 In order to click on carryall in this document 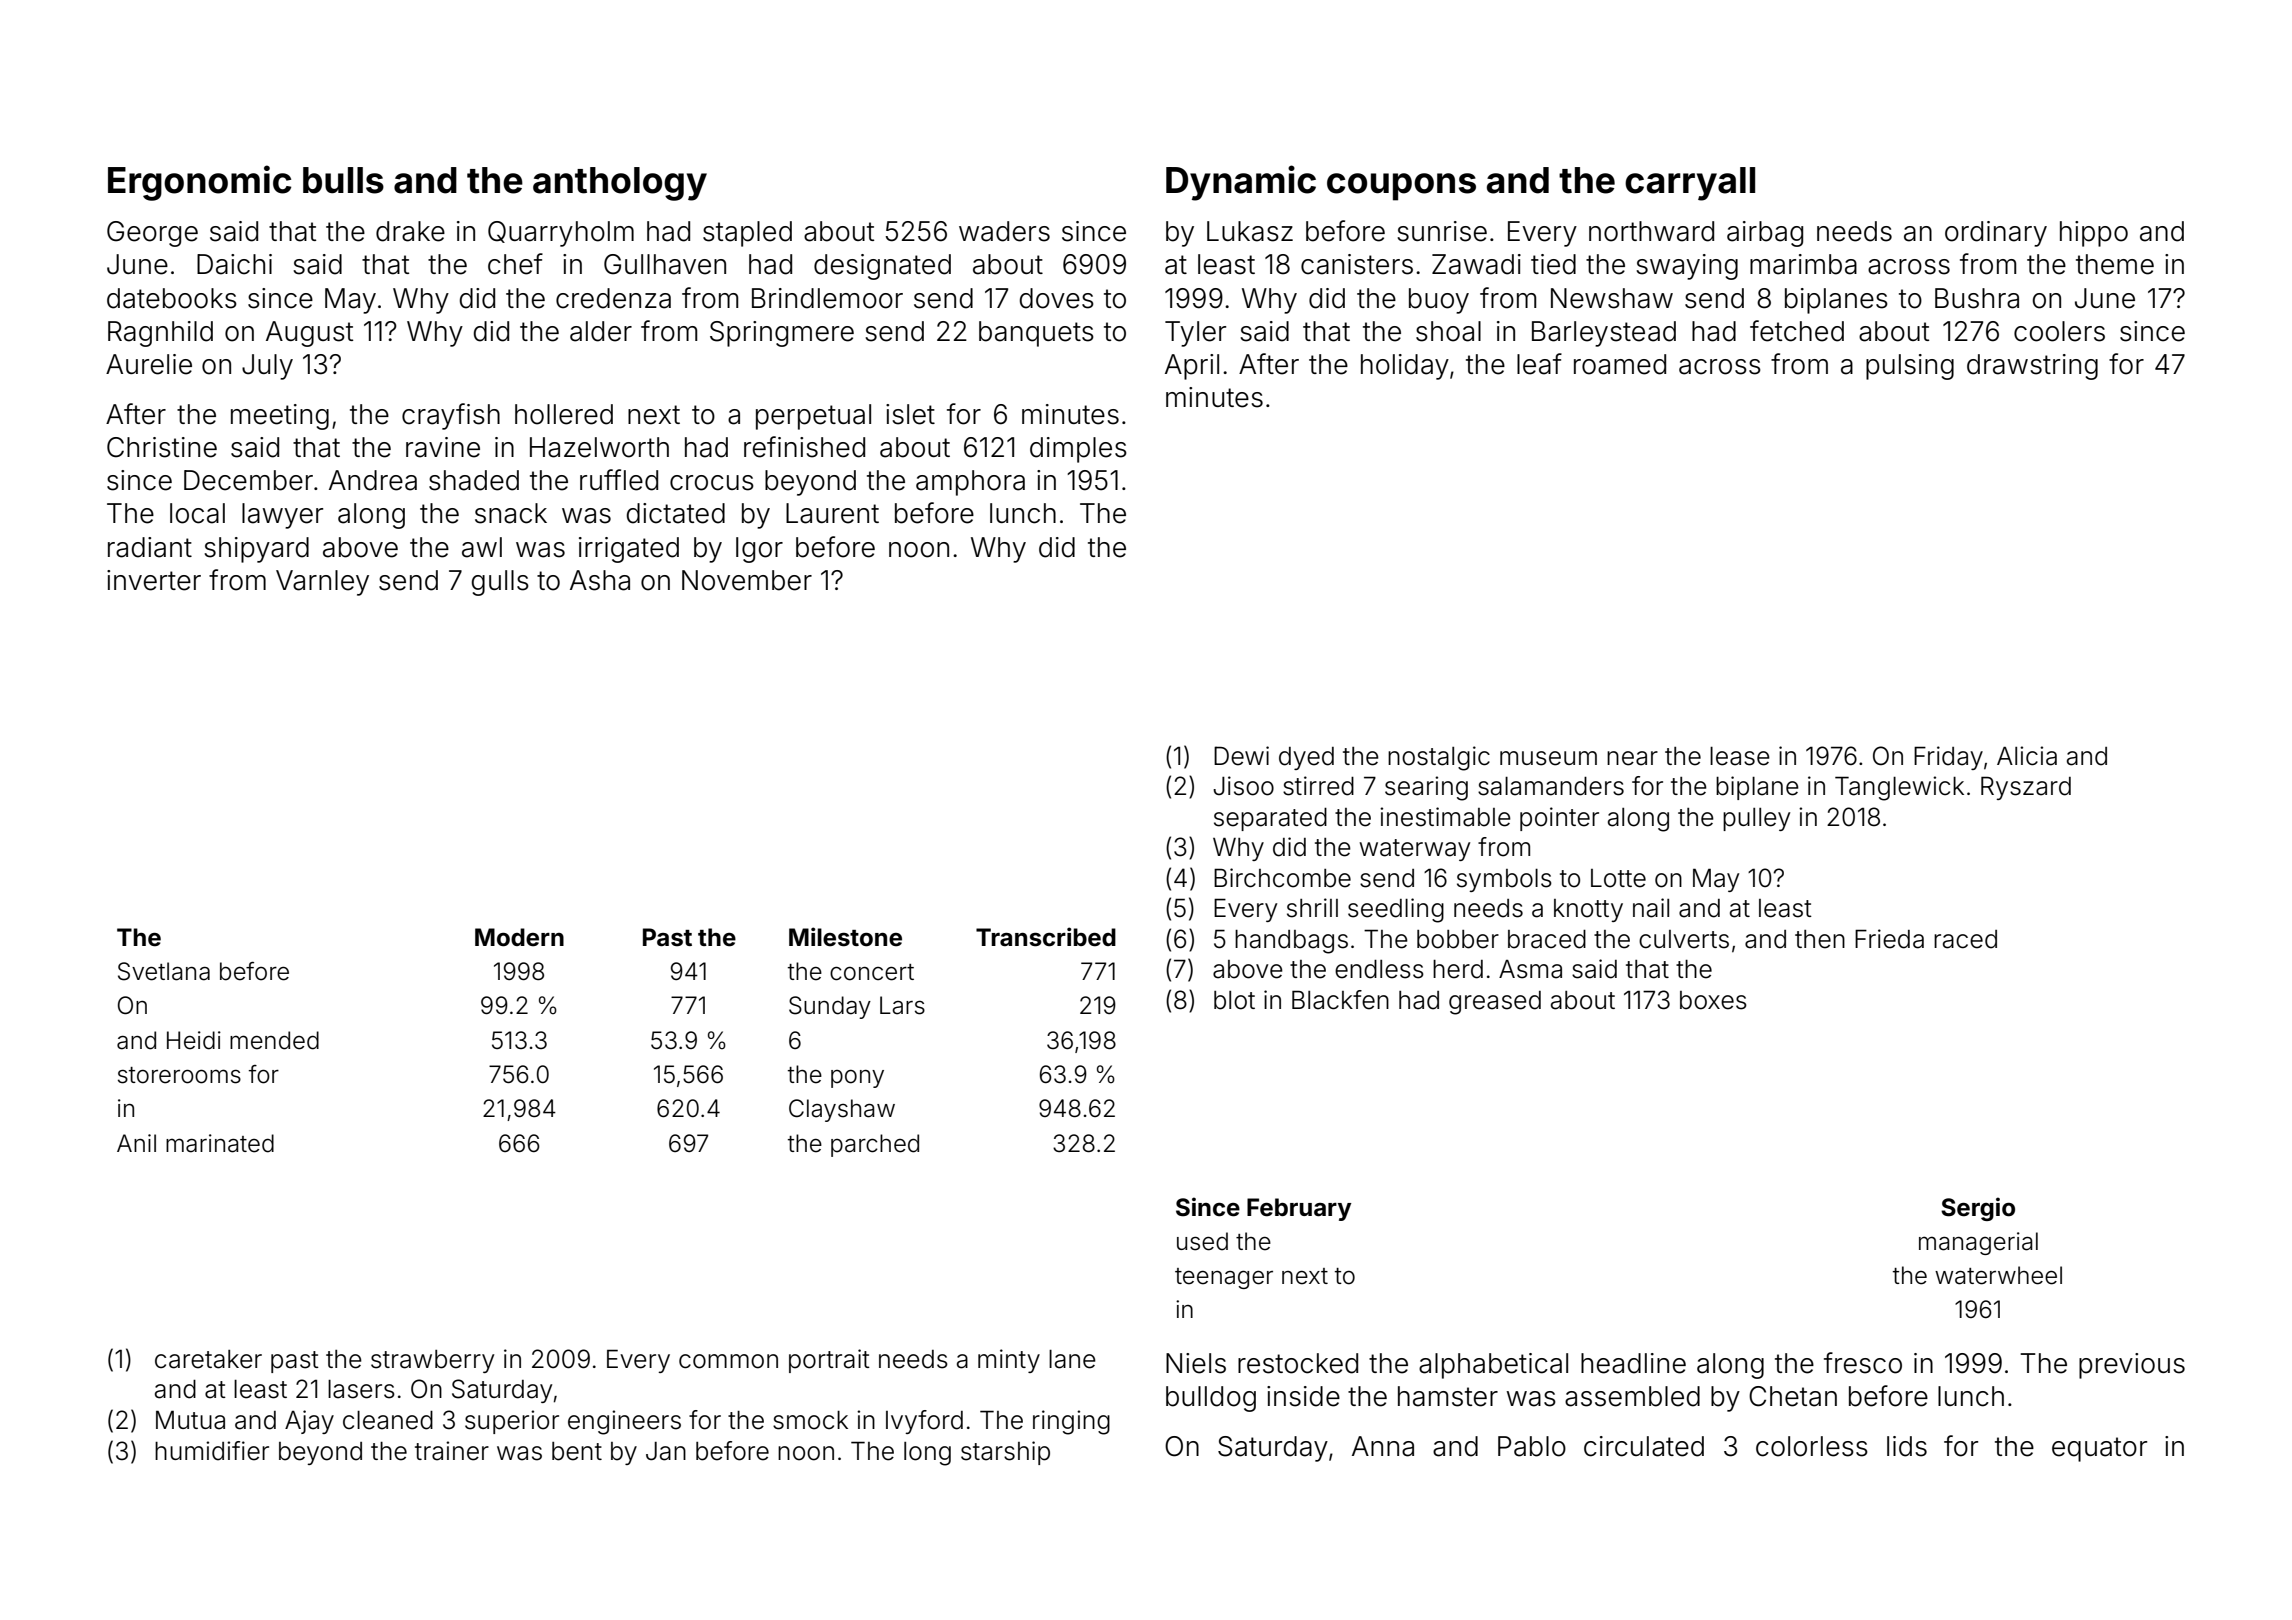, I will do `click(1690, 184)`.
